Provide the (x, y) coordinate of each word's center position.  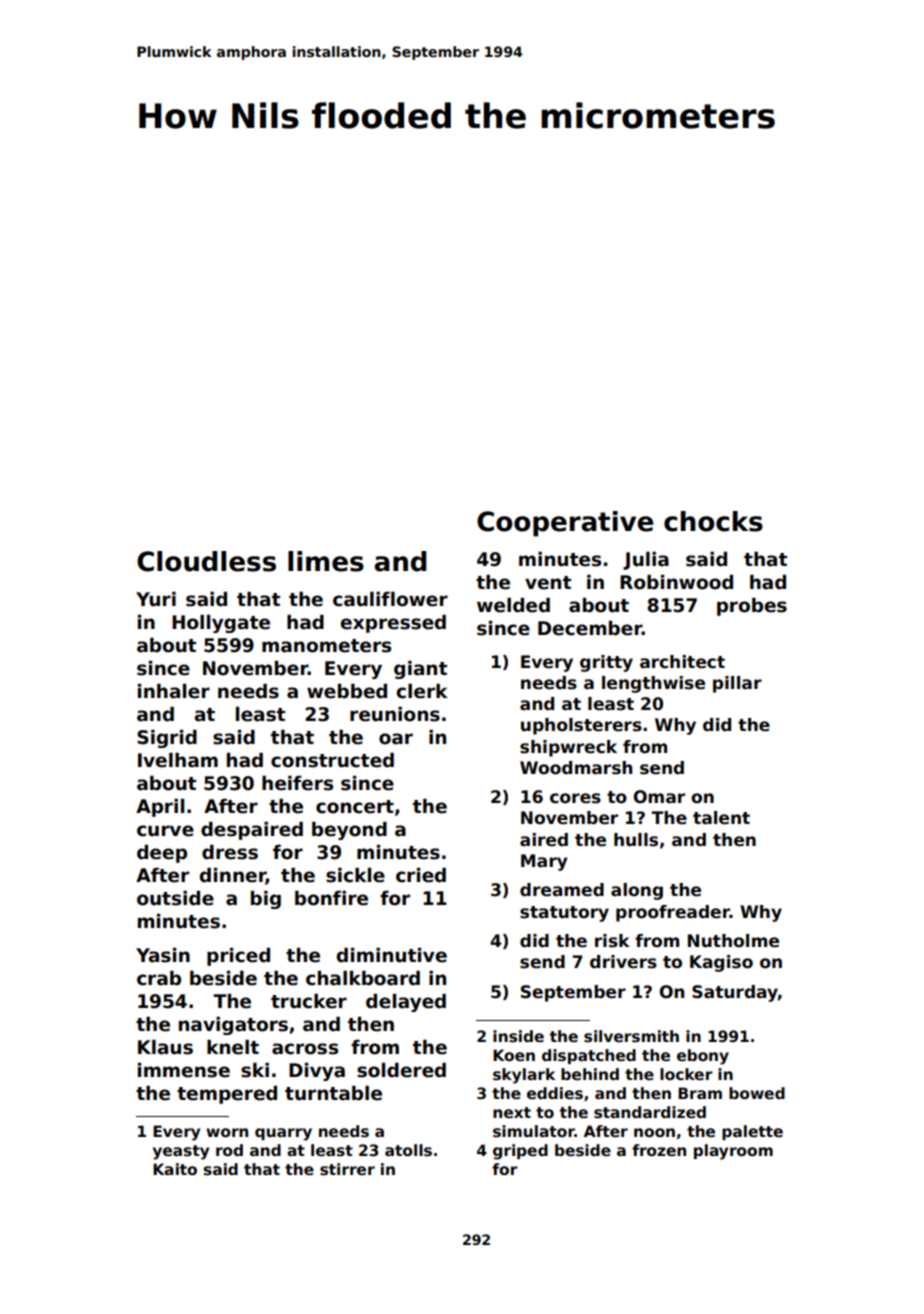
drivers (623, 962)
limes (326, 561)
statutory (564, 914)
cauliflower (390, 599)
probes (752, 607)
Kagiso (721, 963)
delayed (406, 1003)
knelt (233, 1047)
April (160, 808)
